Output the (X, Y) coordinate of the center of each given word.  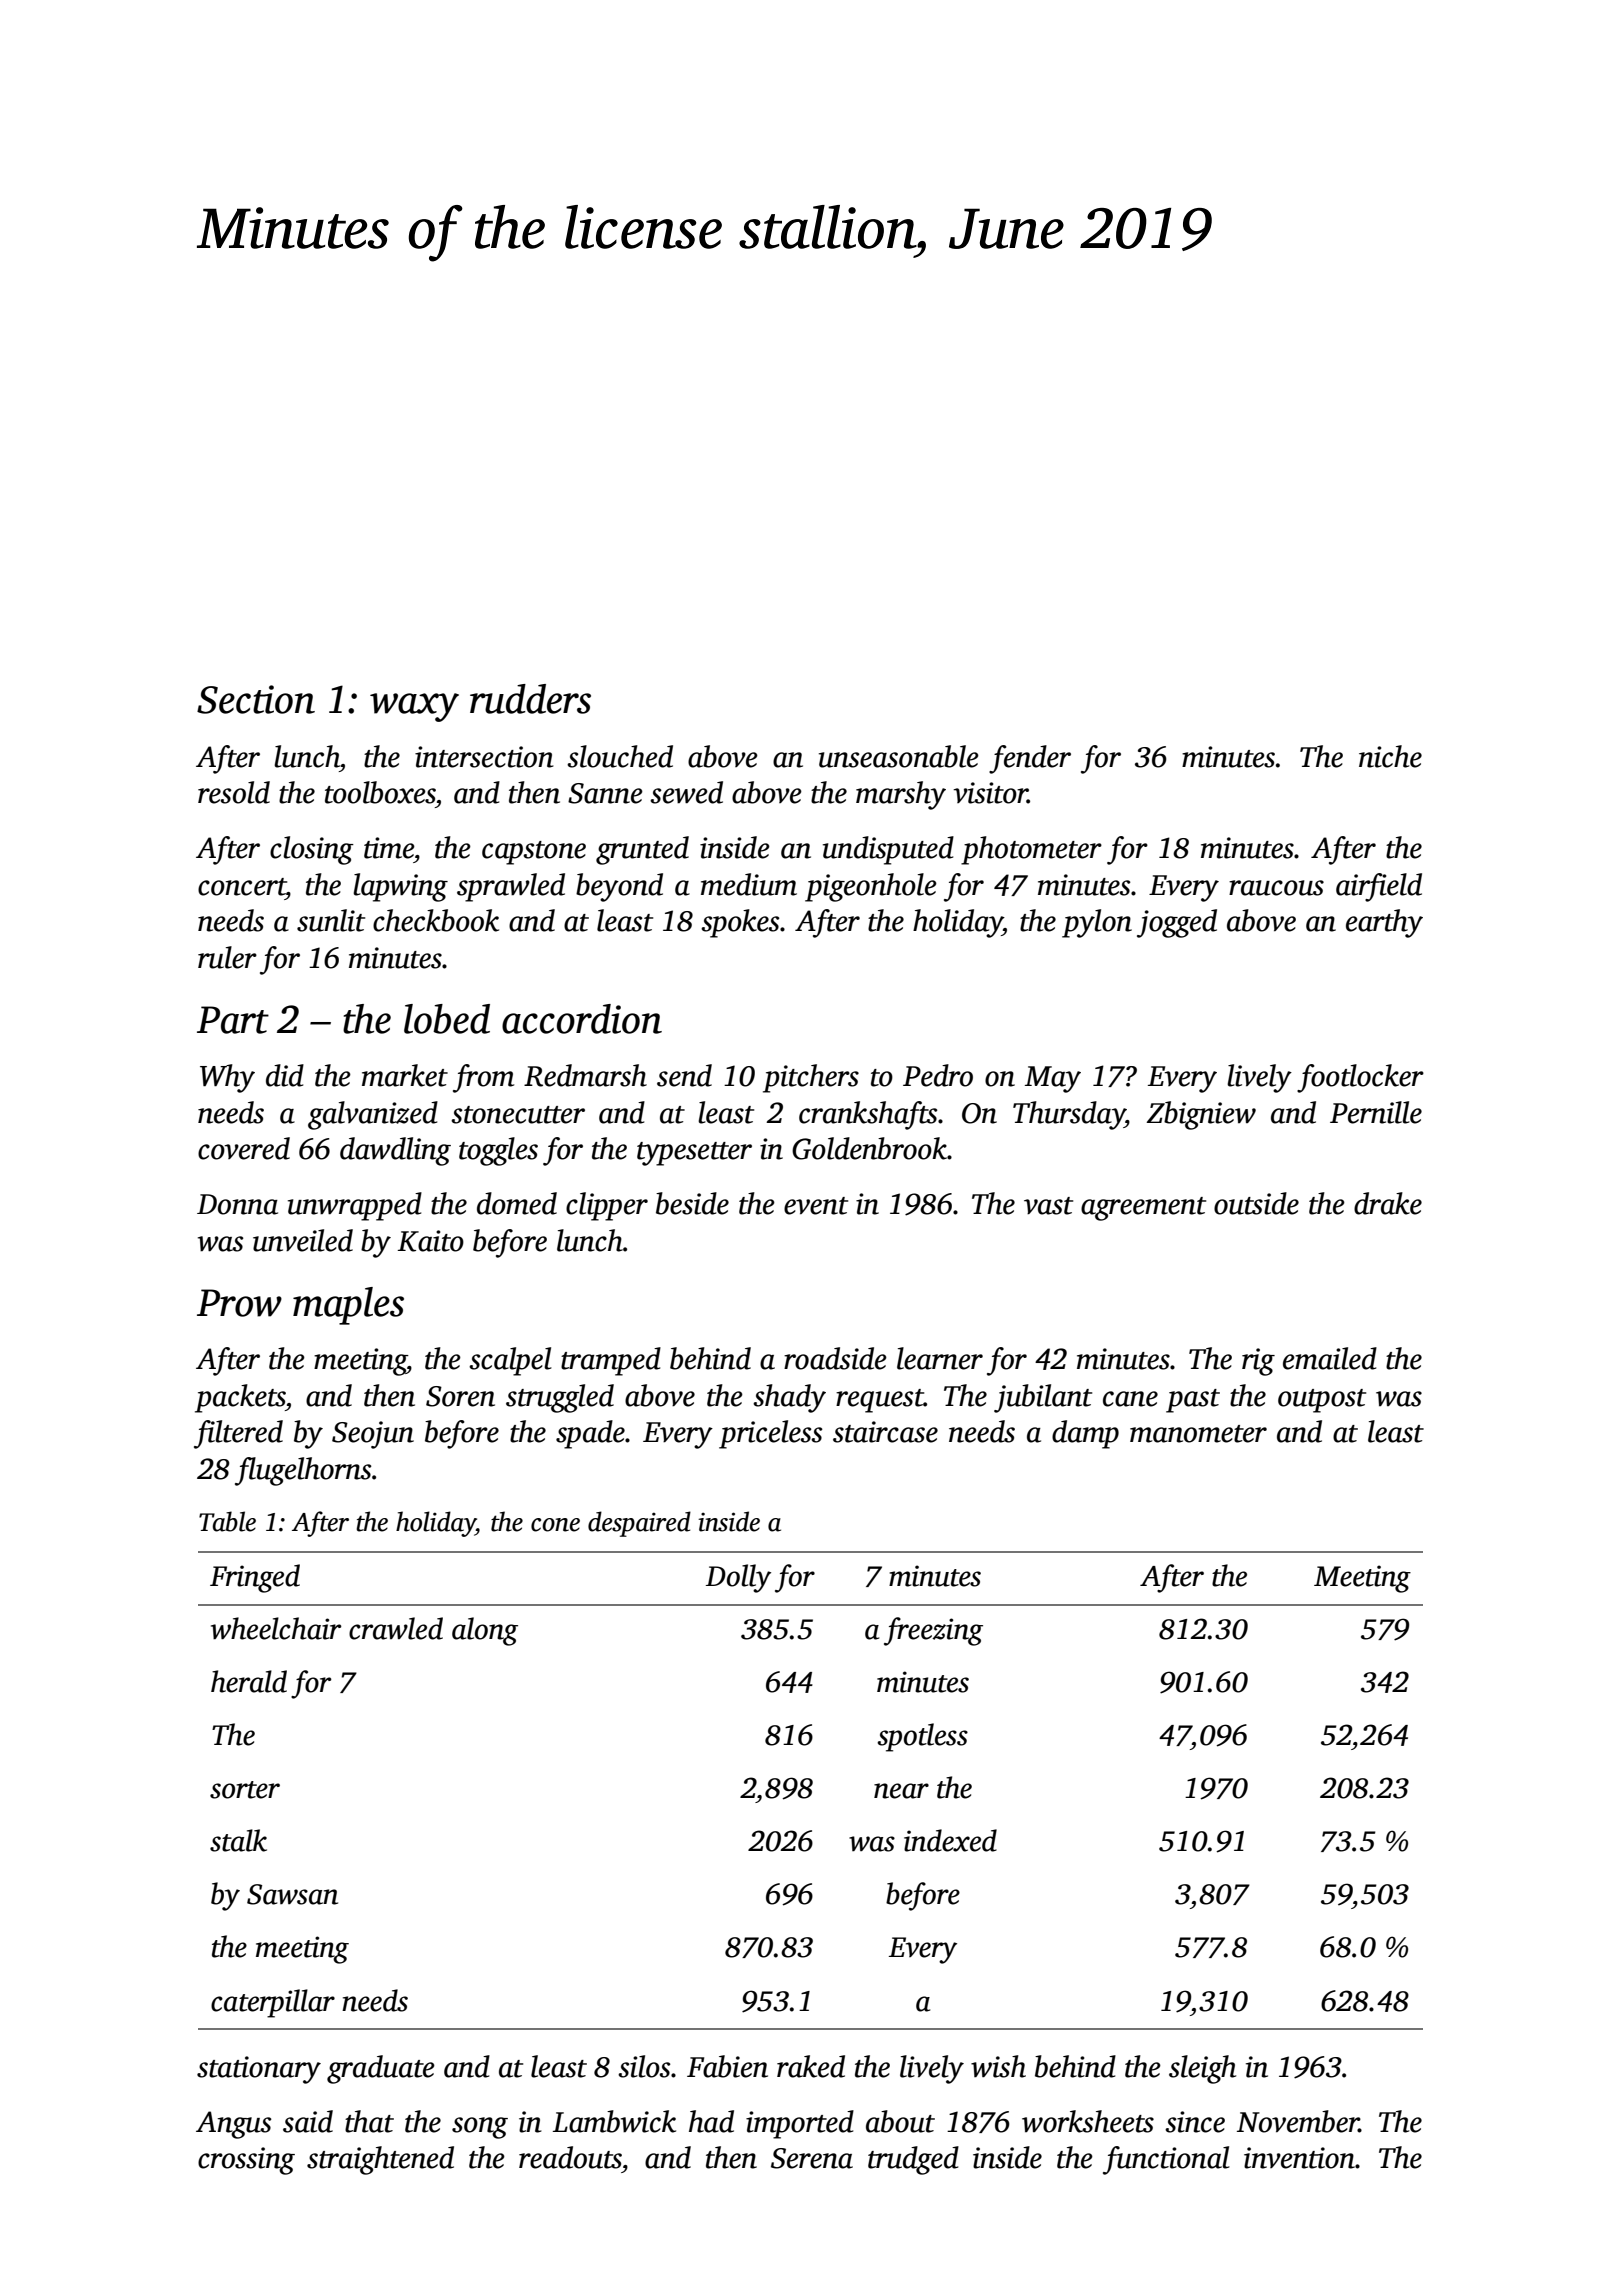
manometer (1198, 1434)
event (816, 1206)
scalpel (510, 1361)
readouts (570, 2157)
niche (1390, 756)
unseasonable (899, 756)
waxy (414, 707)
